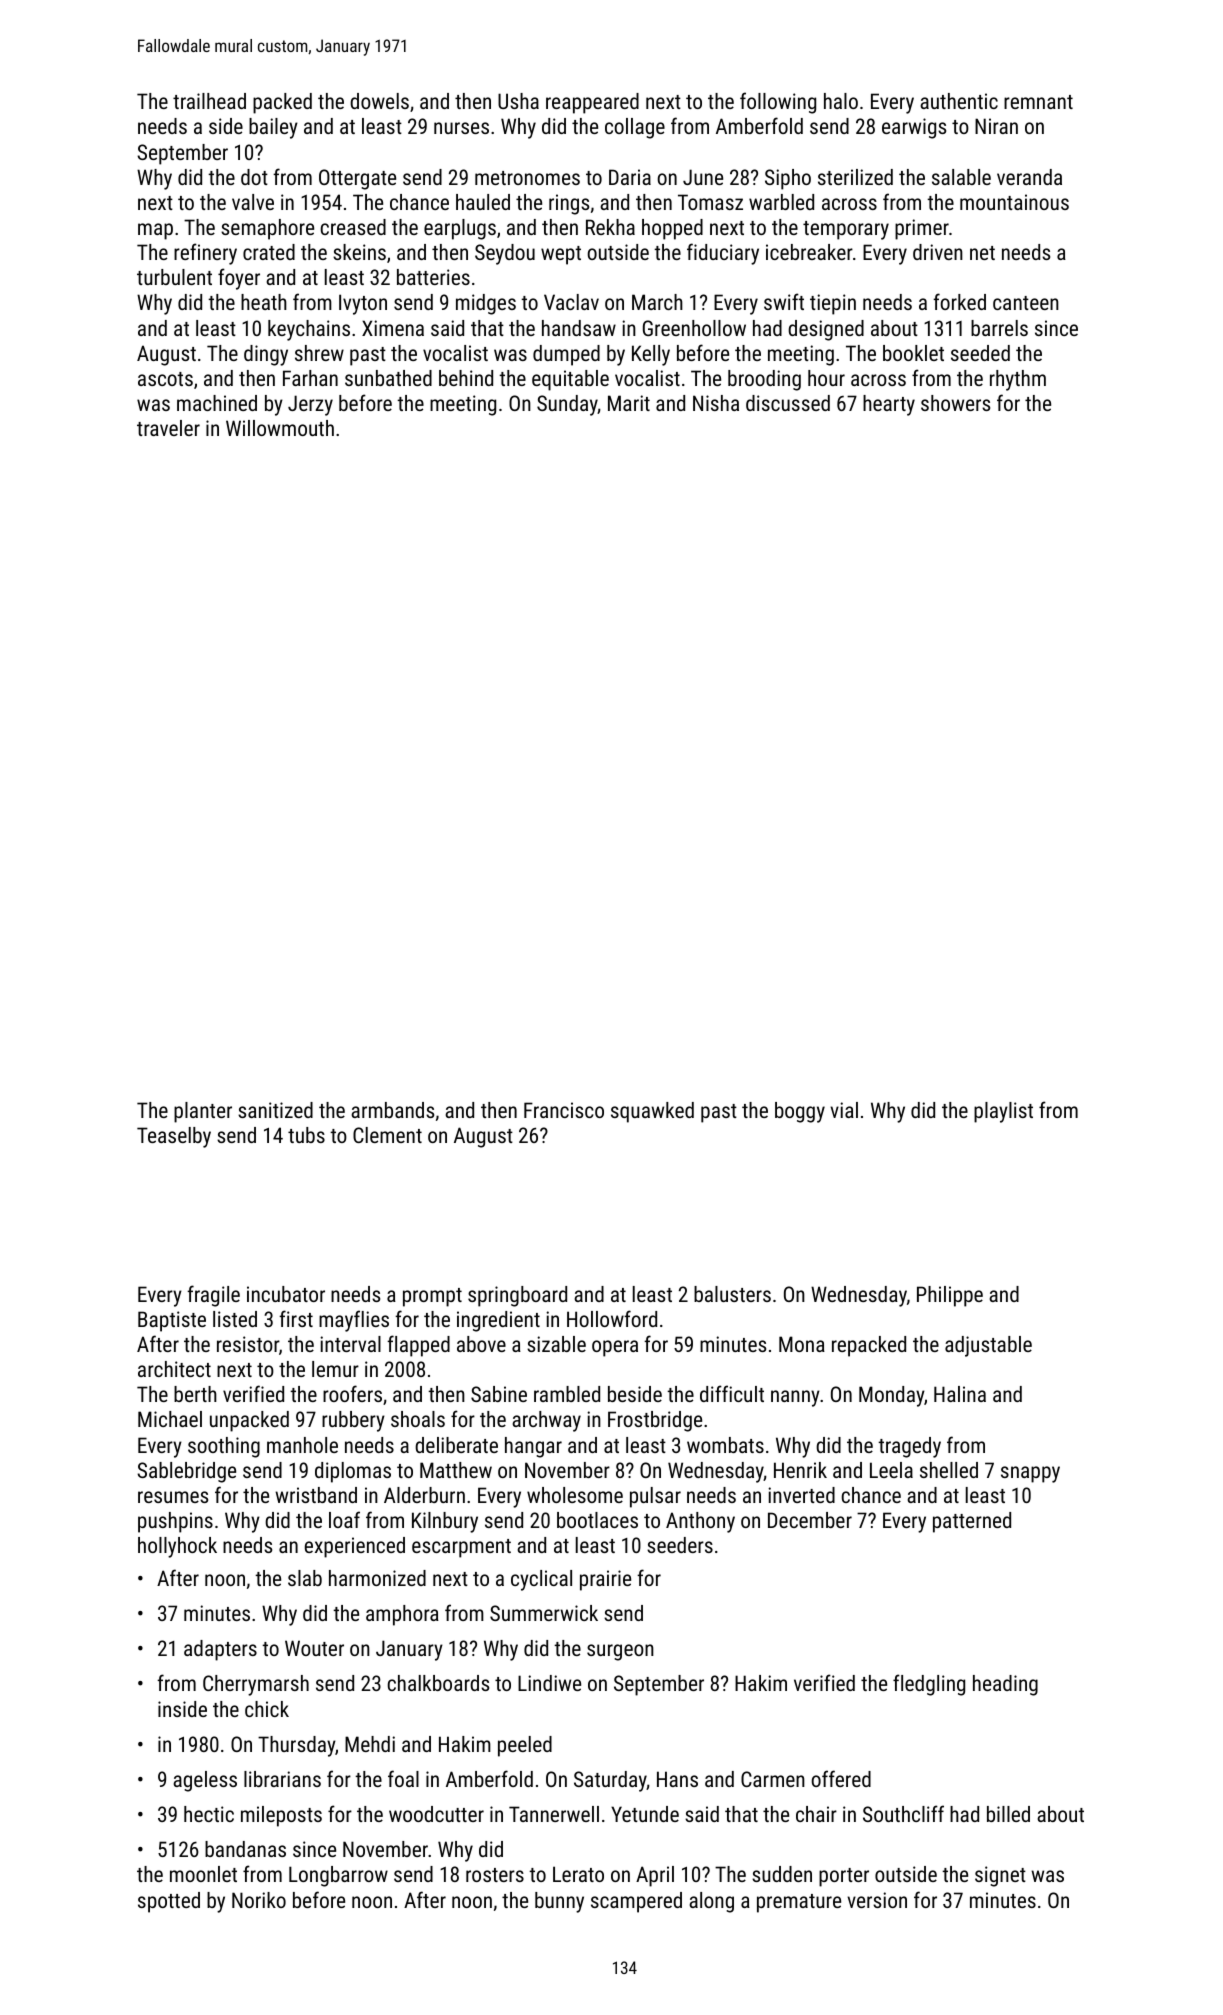 Image resolution: width=1223 pixels, height=2015 pixels. Describe the element at coordinates (256, 1685) in the screenshot. I see `Cherrymarsh` at that location.
